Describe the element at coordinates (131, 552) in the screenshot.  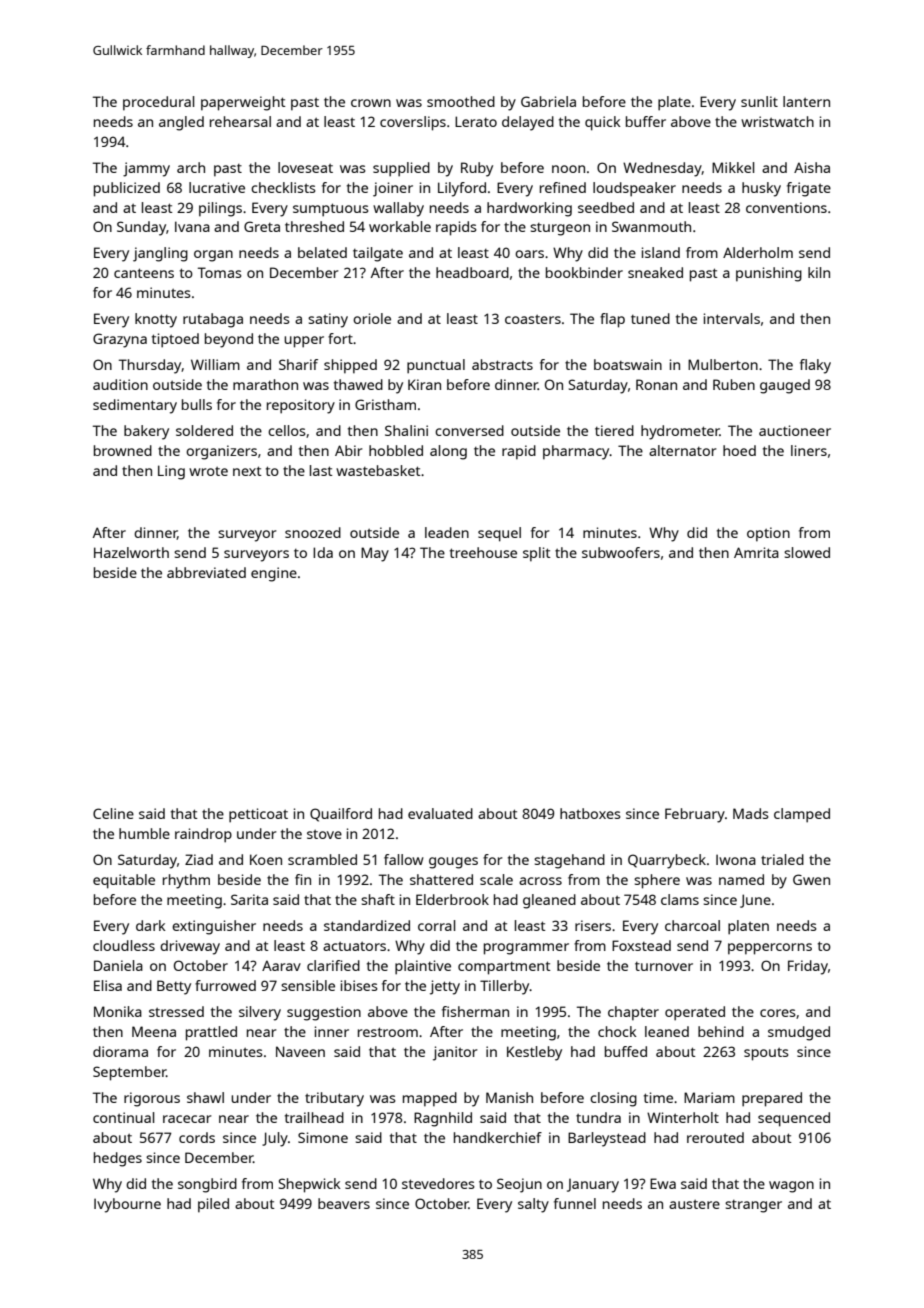
I see `Hazelworth` at that location.
